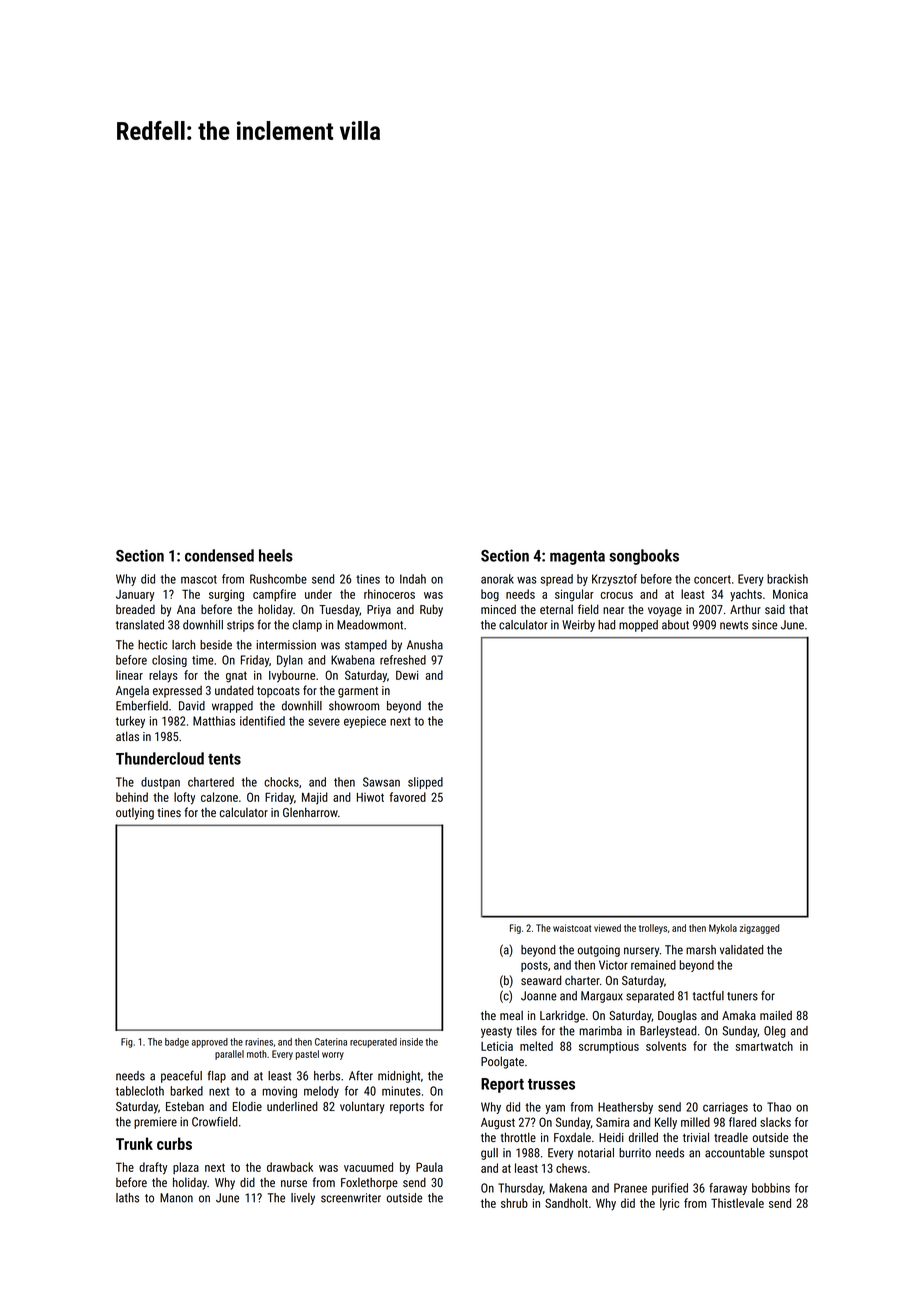 Image resolution: width=924 pixels, height=1308 pixels. I want to click on Glenharrow, so click(310, 812).
